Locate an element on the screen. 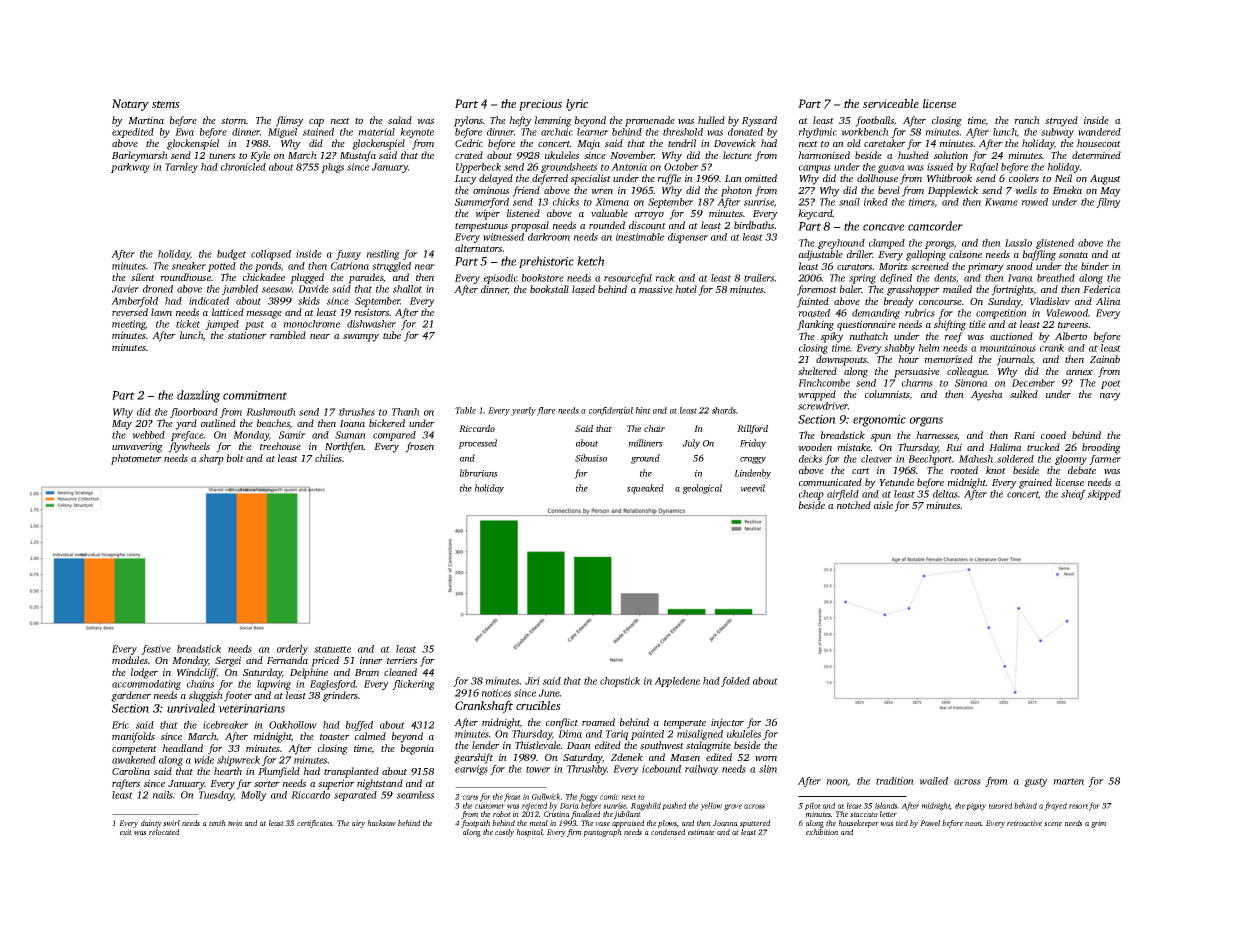 Image resolution: width=1233 pixels, height=952 pixels. floorboard is located at coordinates (194, 413).
